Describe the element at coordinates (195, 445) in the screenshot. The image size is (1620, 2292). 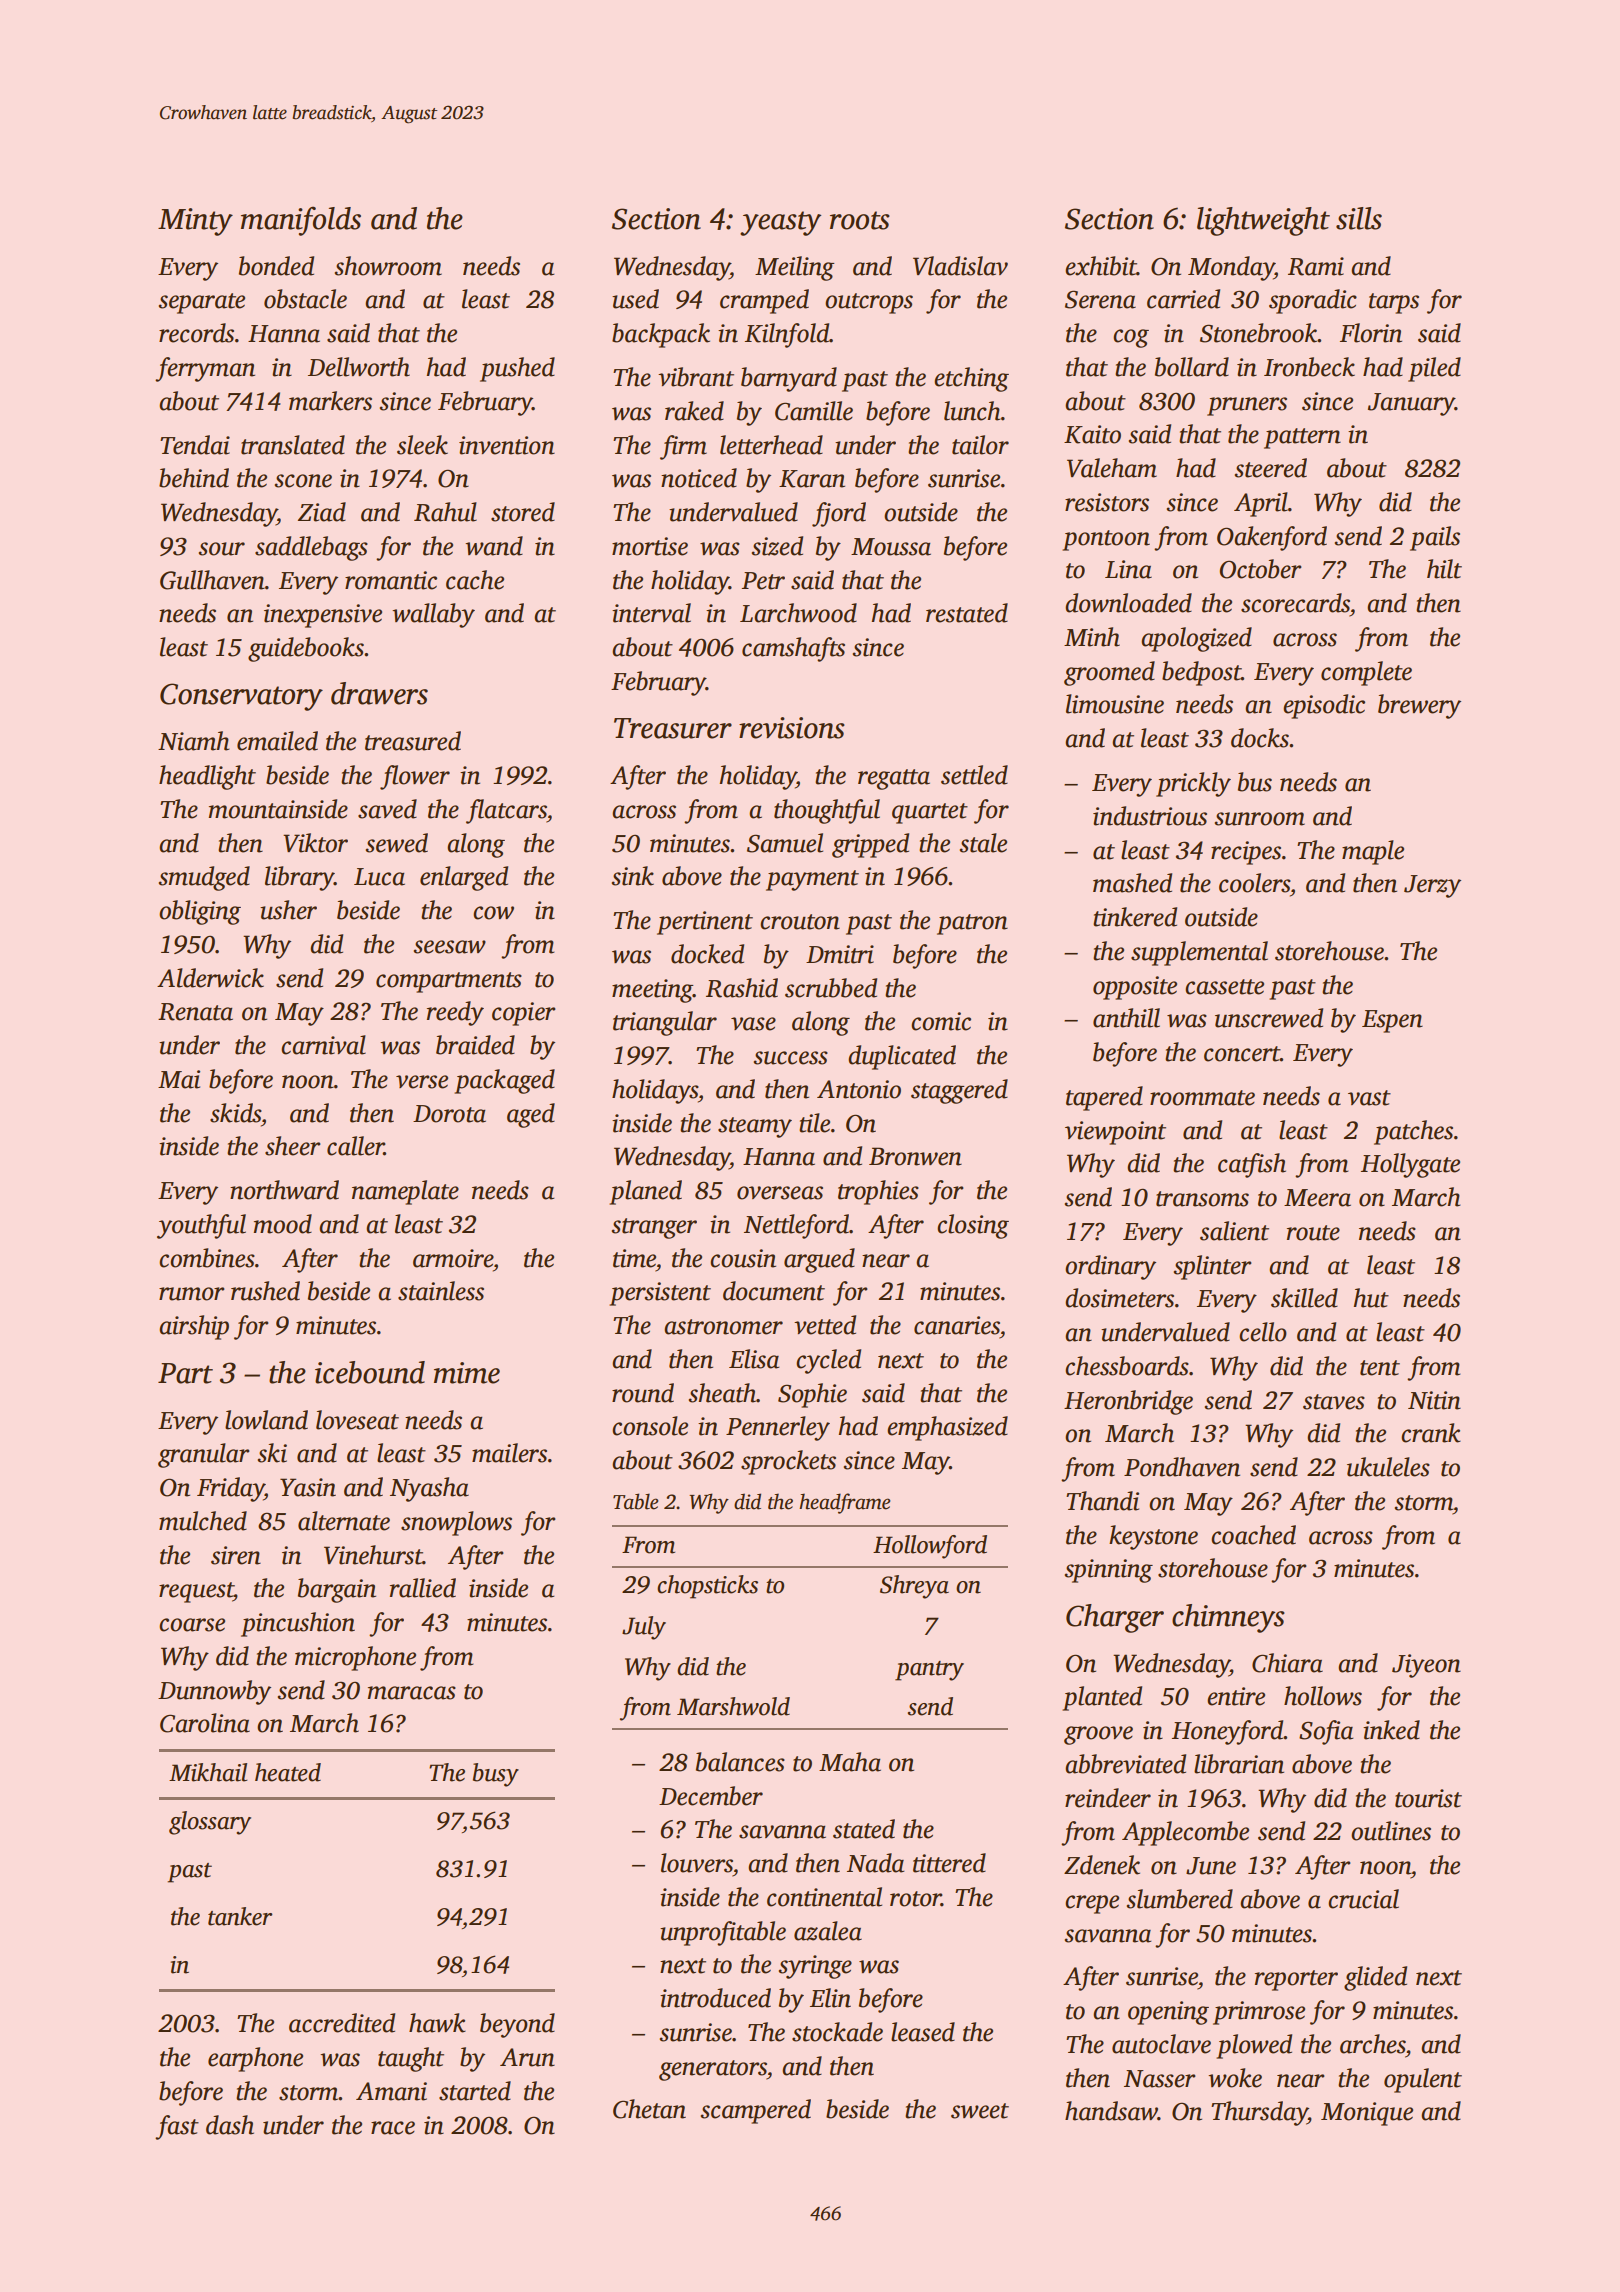
I see `Tendai` at that location.
